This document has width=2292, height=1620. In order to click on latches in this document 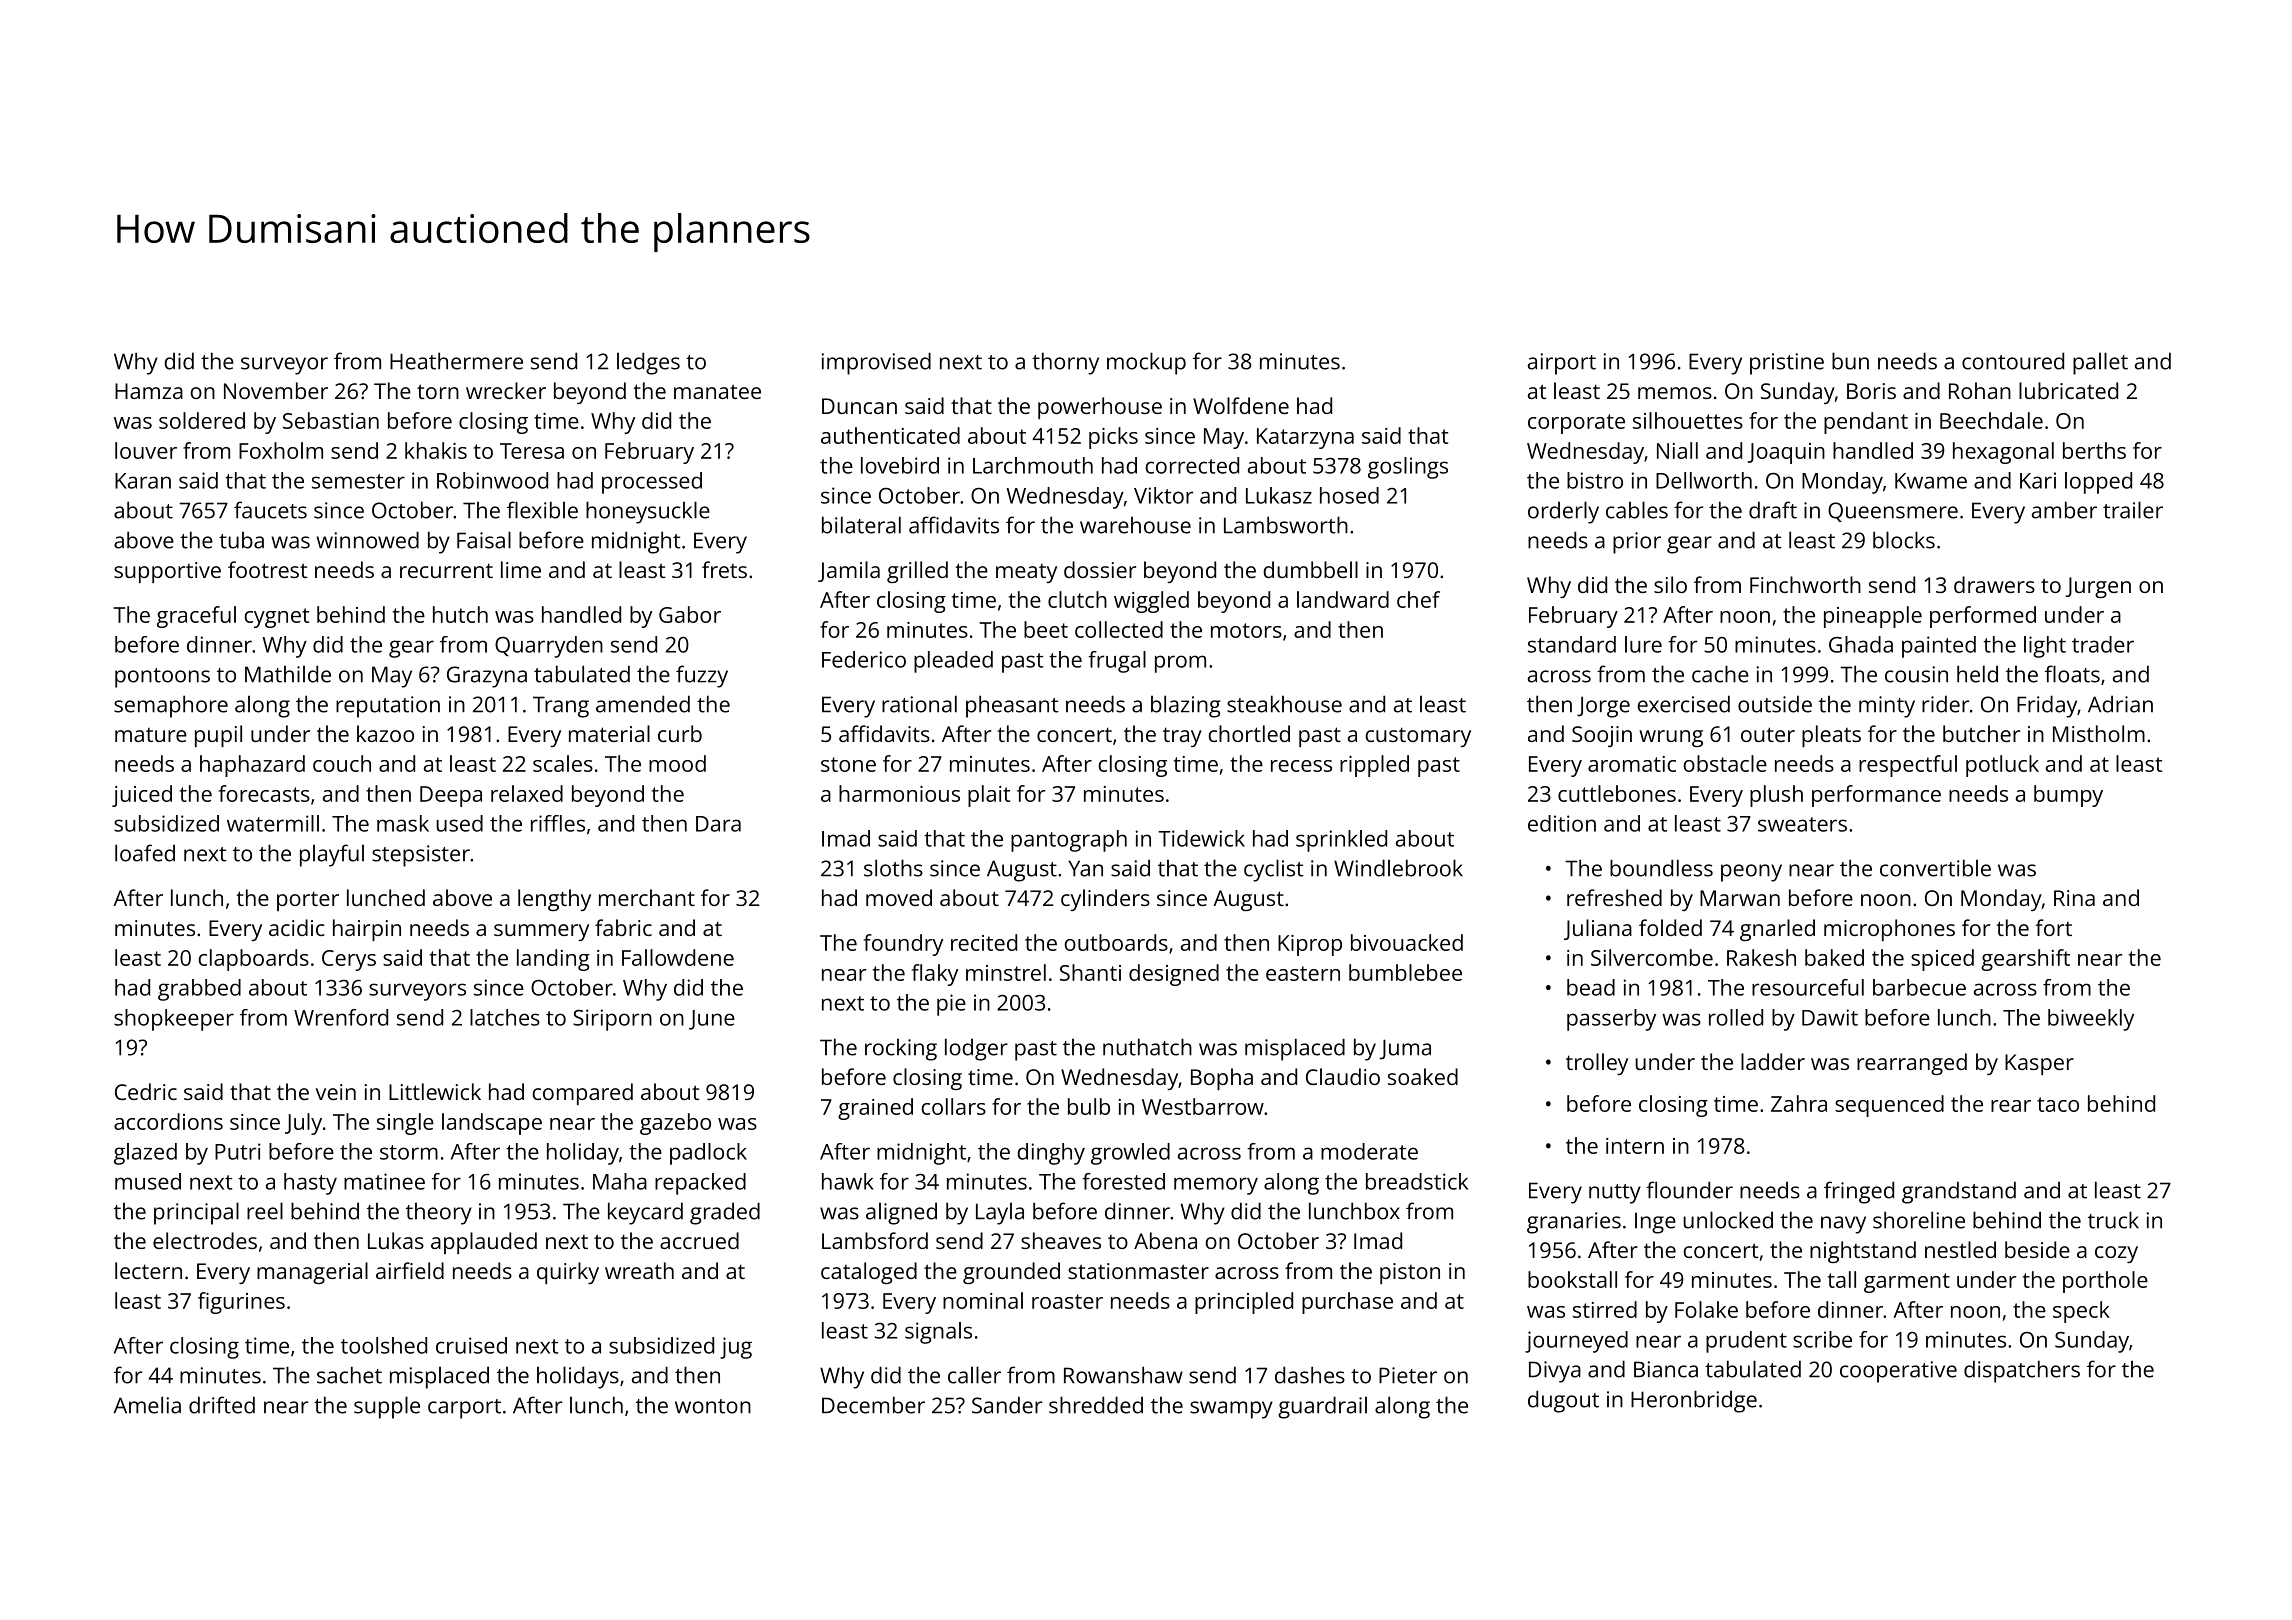, I will do `click(505, 1017)`.
